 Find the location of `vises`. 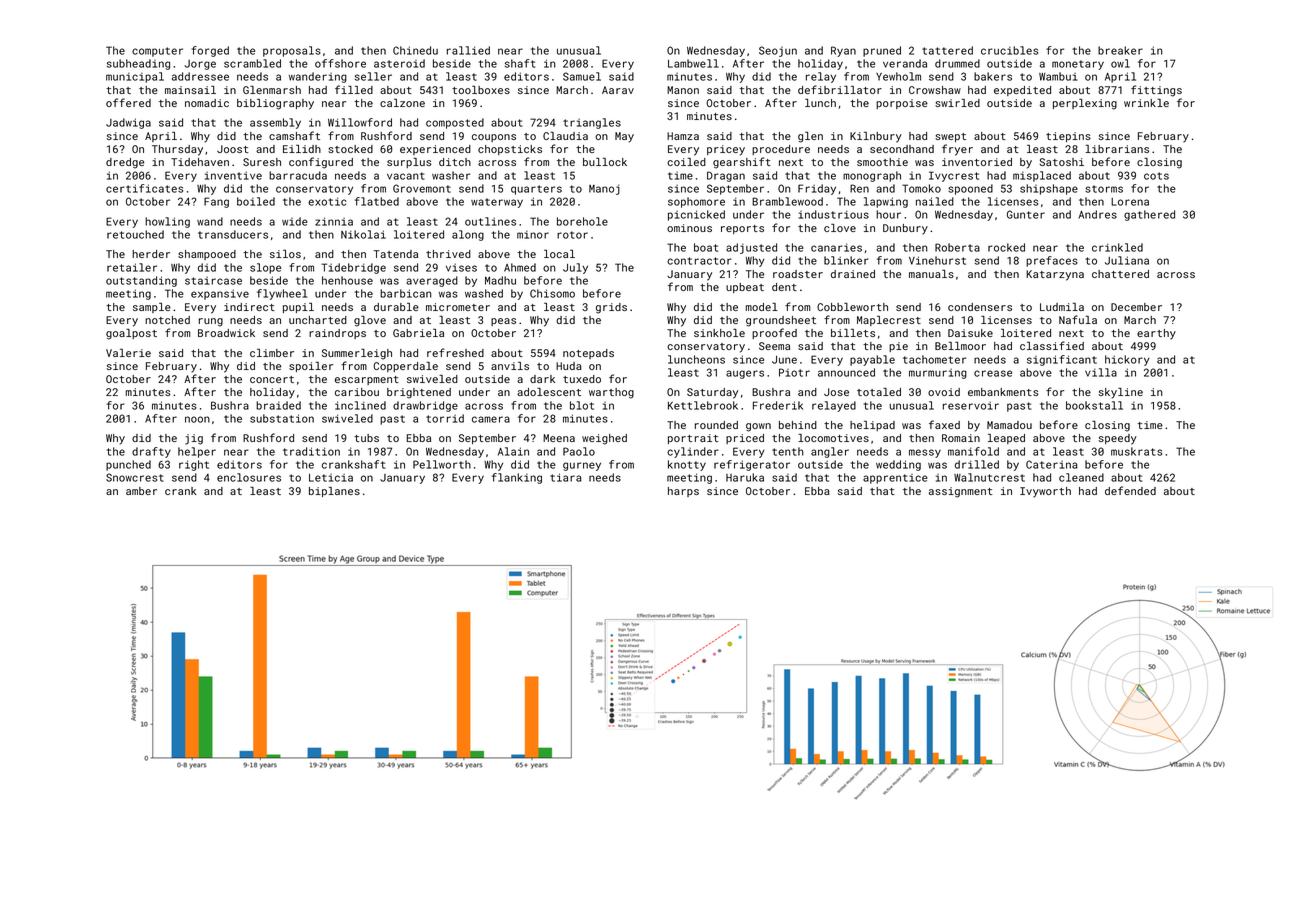

vises is located at coordinates (461, 268).
